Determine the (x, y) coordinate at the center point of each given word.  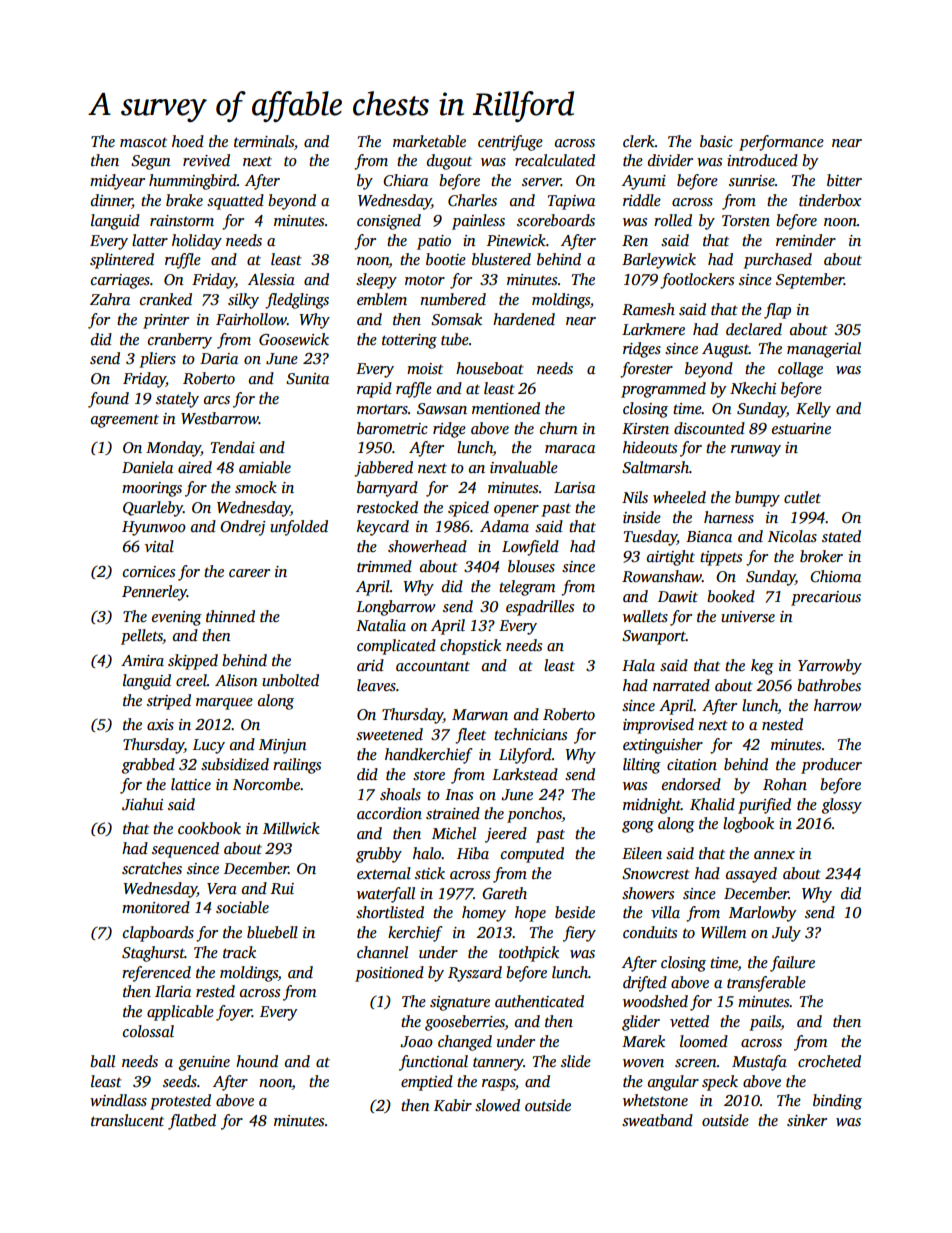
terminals (264, 141)
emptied (427, 1083)
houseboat (490, 368)
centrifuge (510, 143)
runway (756, 451)
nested (782, 724)
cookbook (209, 828)
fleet (470, 736)
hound (257, 1061)
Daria (219, 358)
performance (781, 143)
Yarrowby (830, 667)
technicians (530, 734)
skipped (193, 662)
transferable (766, 984)
